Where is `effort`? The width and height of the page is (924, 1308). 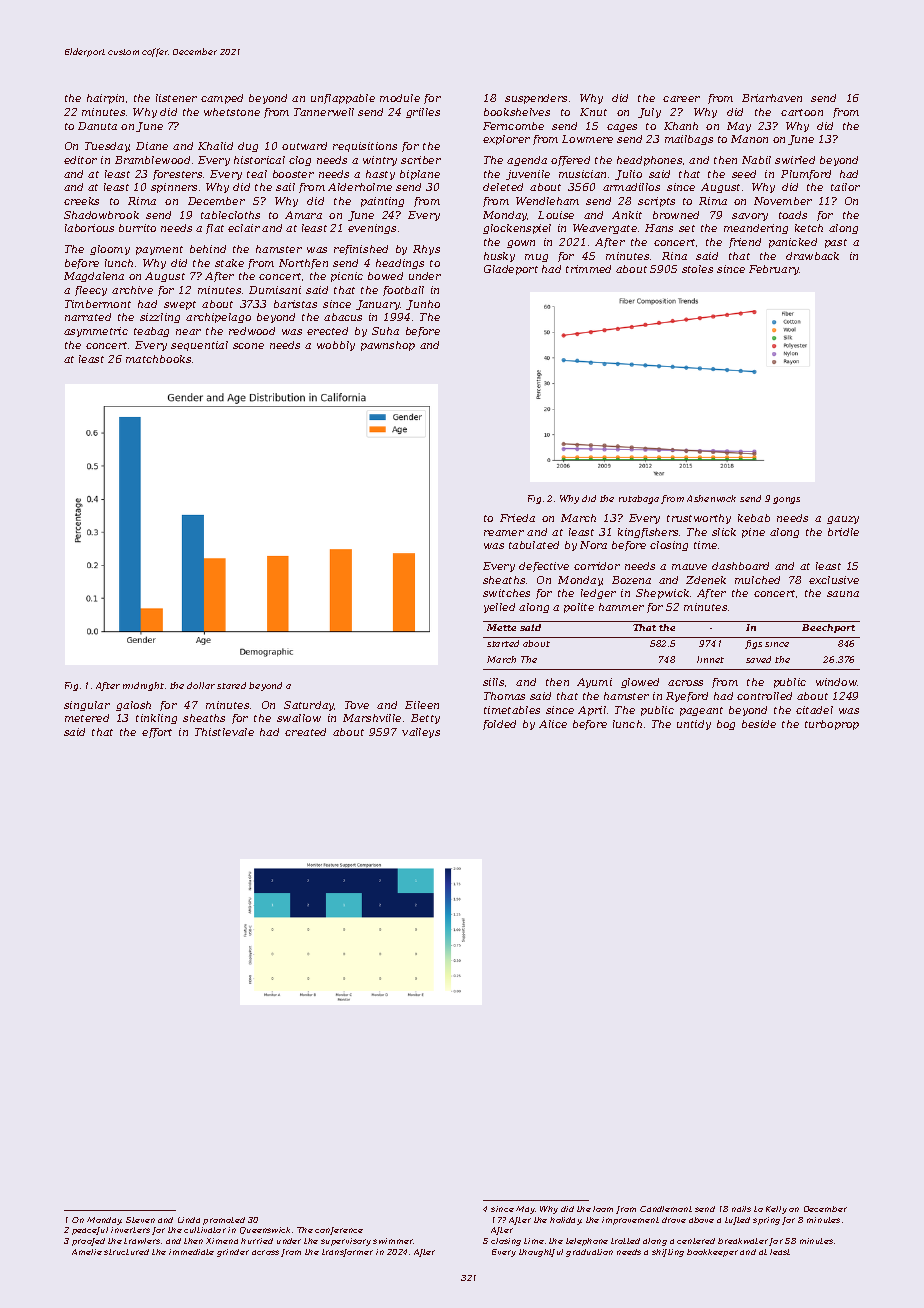 effort is located at coordinates (157, 733).
